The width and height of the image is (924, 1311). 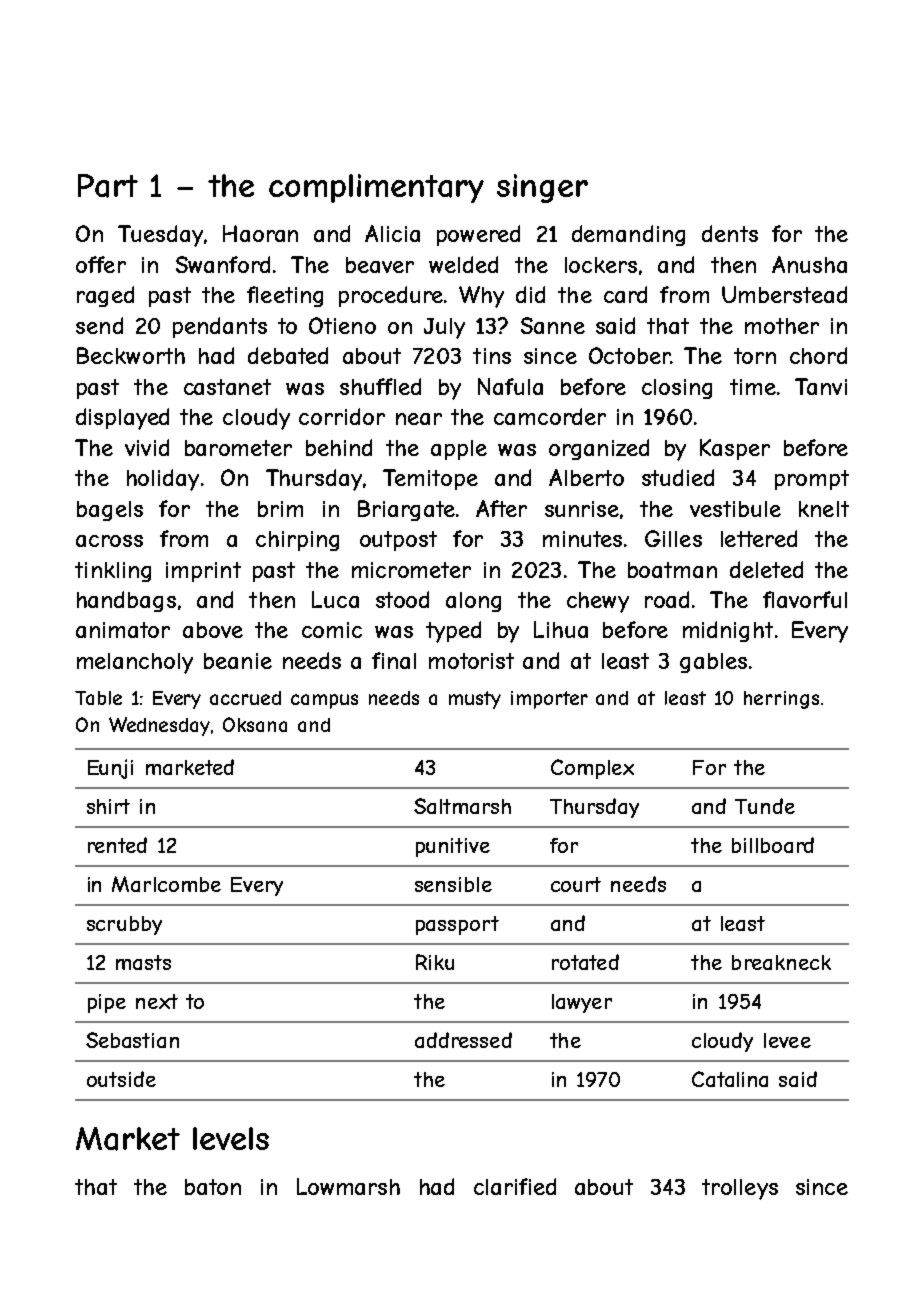 I want to click on importer, so click(x=549, y=700).
